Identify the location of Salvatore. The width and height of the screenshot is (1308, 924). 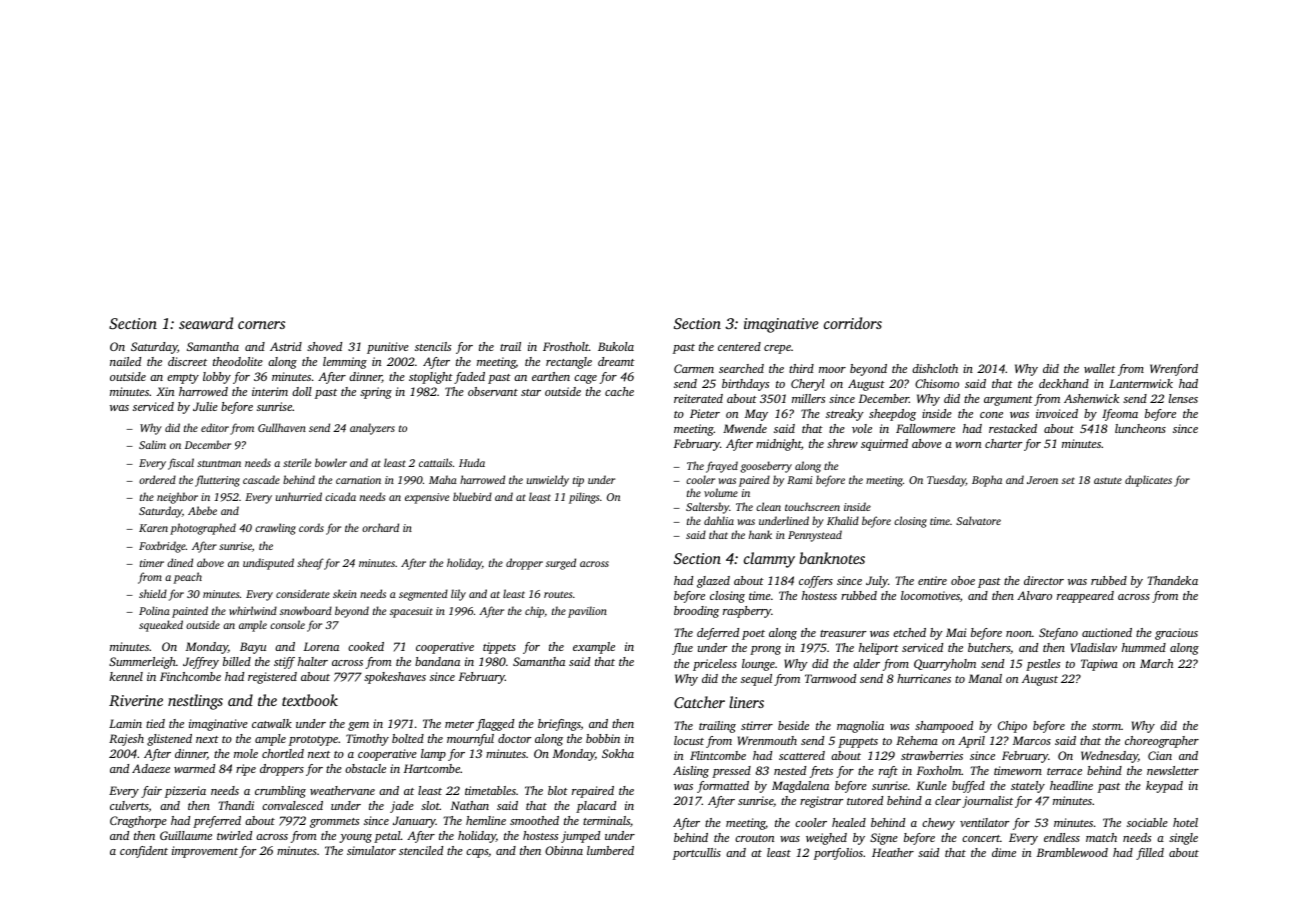
(978, 520).
